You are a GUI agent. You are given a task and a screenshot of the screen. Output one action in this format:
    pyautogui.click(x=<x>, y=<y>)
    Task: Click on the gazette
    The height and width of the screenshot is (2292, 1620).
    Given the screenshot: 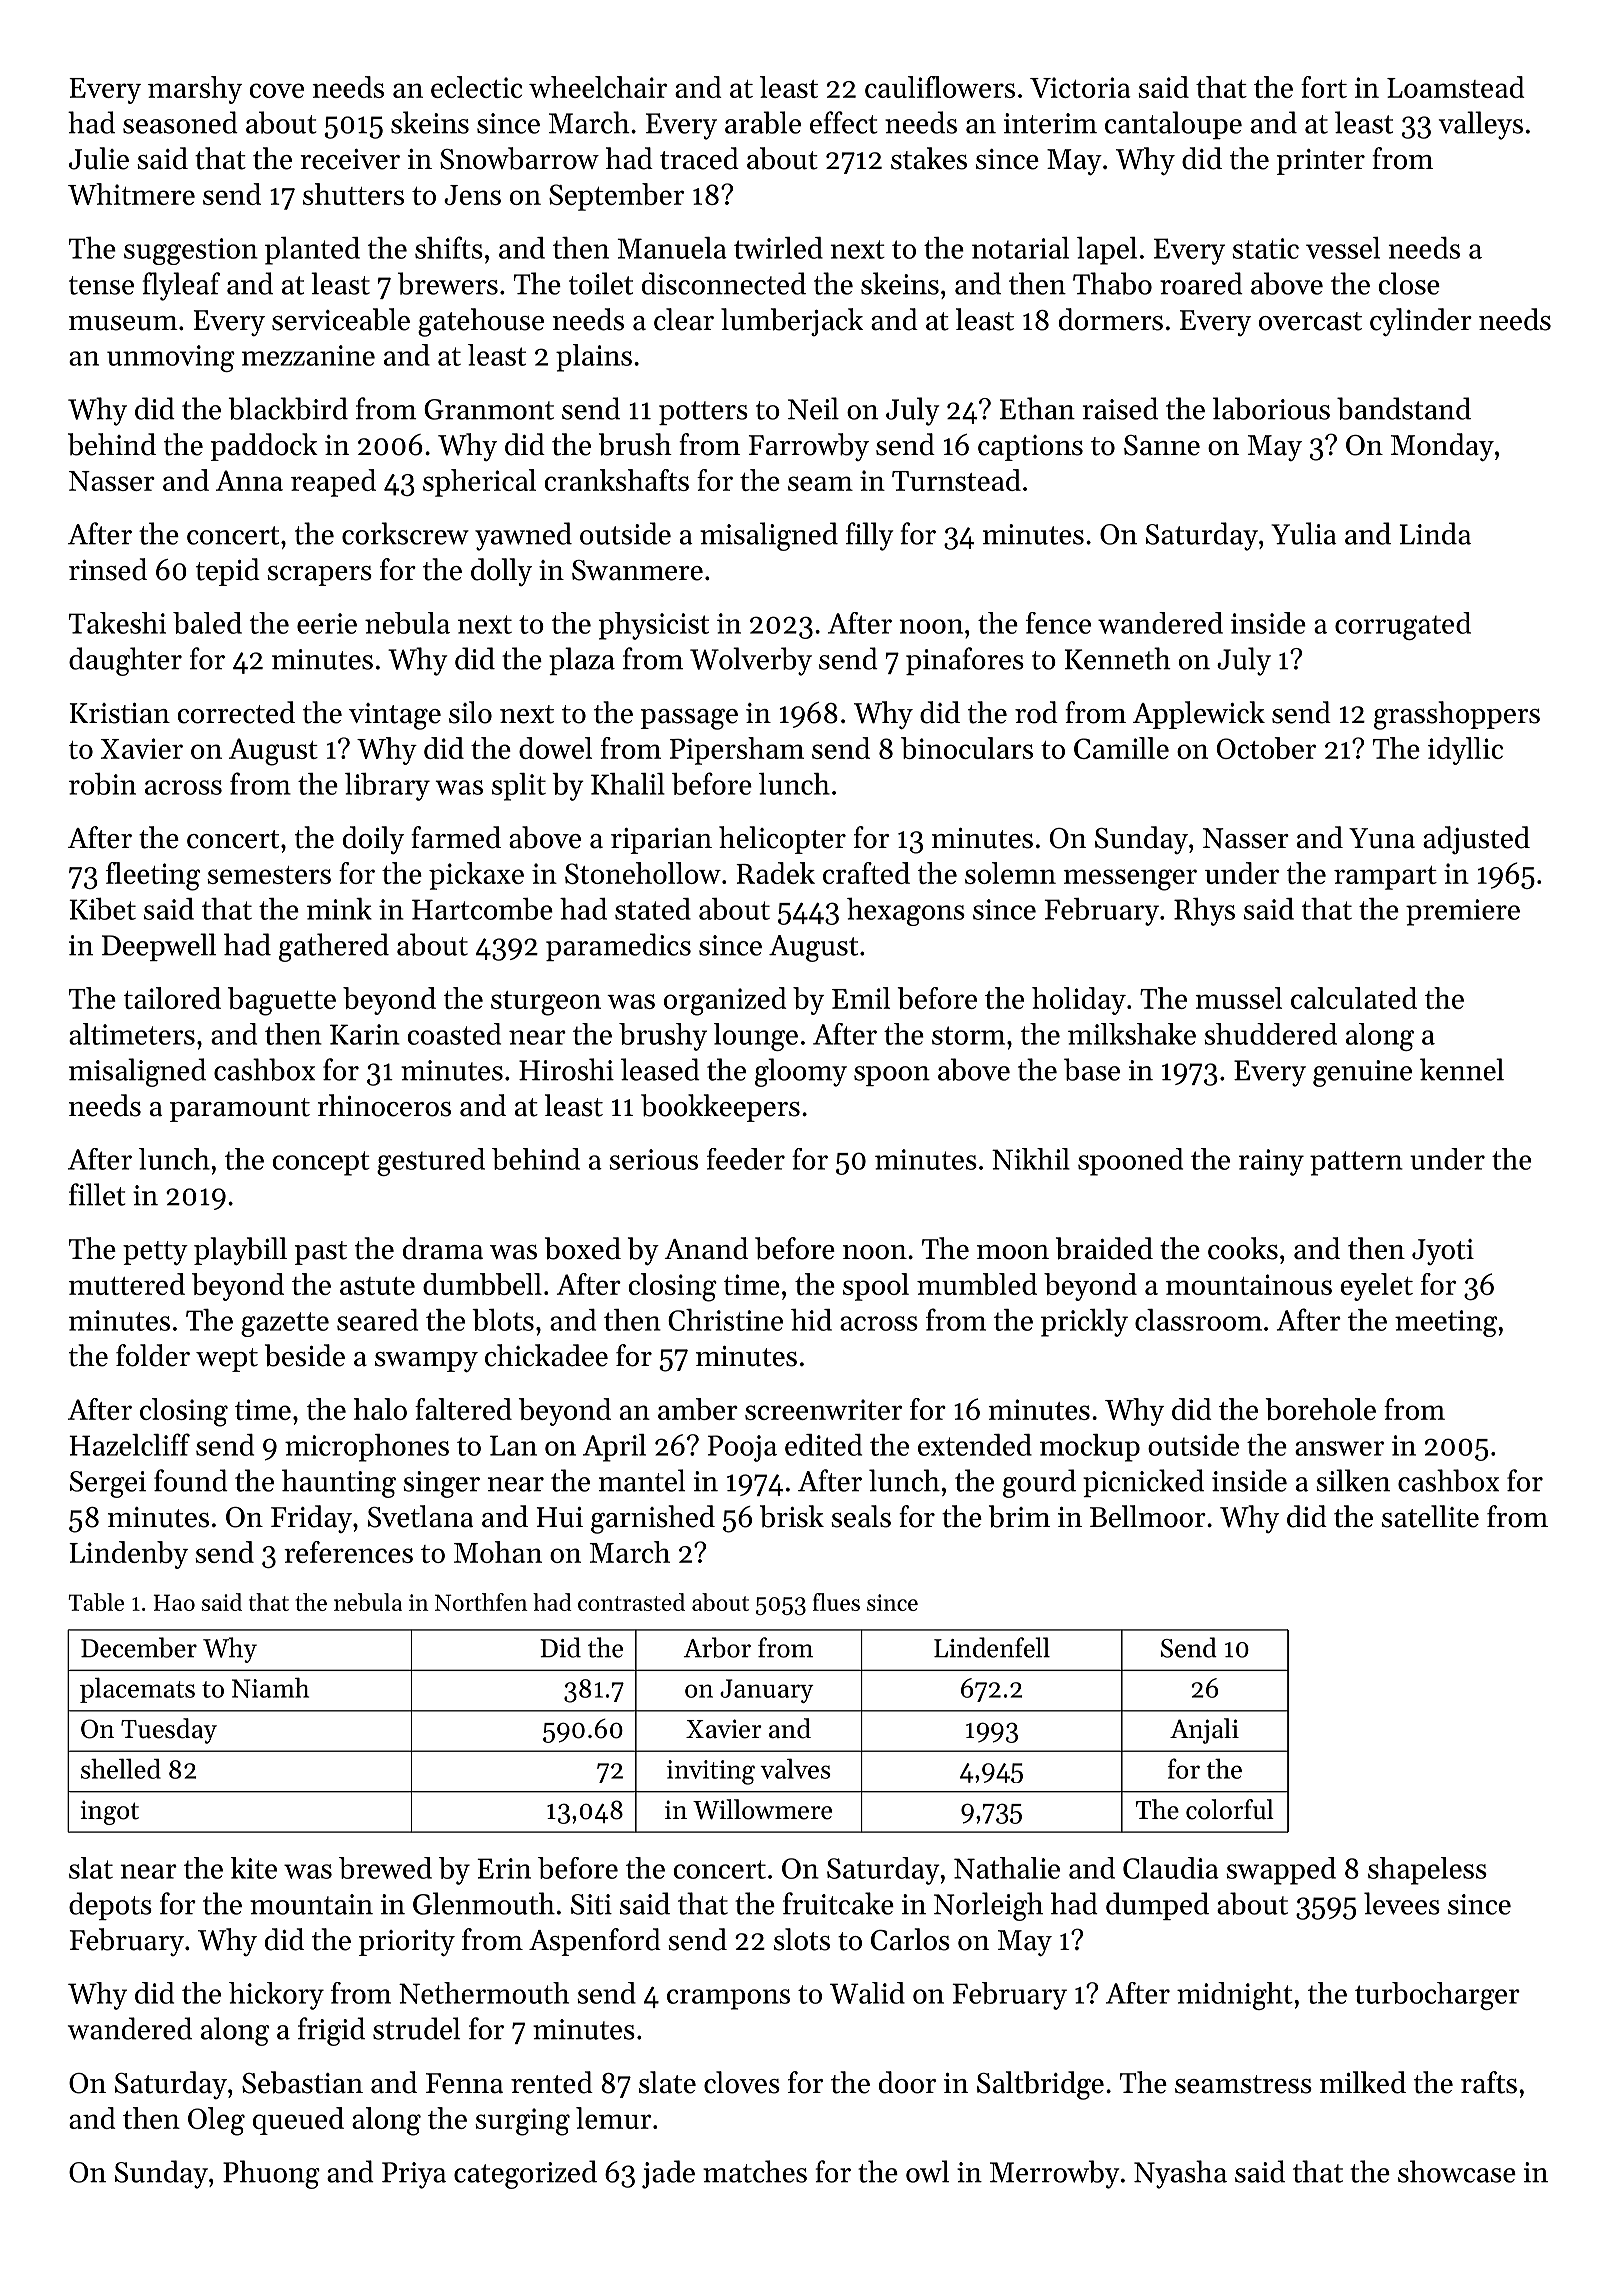 What is the action you would take?
    pyautogui.click(x=285, y=1324)
